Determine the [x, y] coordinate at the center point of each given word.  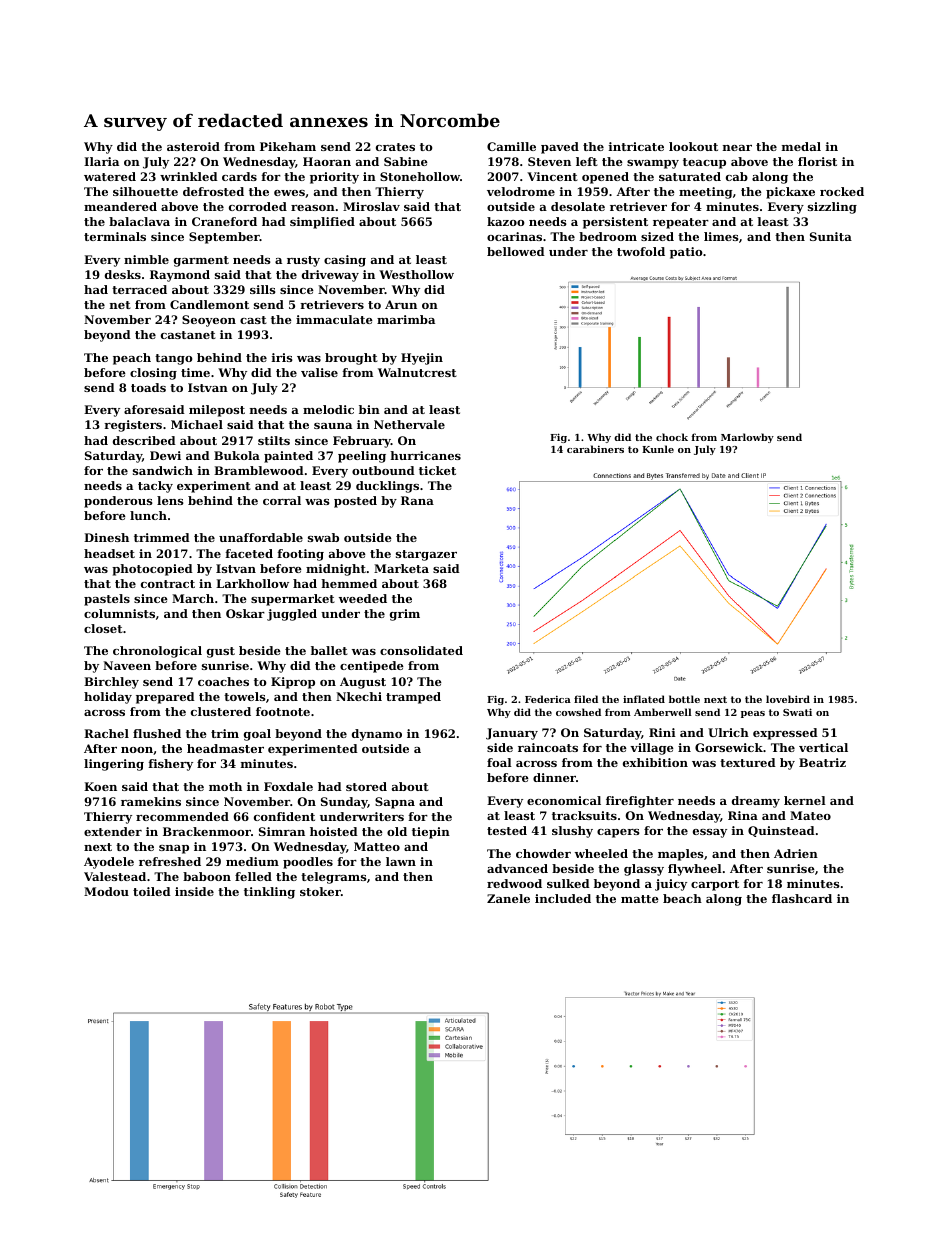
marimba [406, 319]
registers [133, 426]
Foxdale [288, 786]
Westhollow [416, 274]
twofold [641, 251]
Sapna [395, 803]
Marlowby [747, 438]
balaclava [139, 221]
